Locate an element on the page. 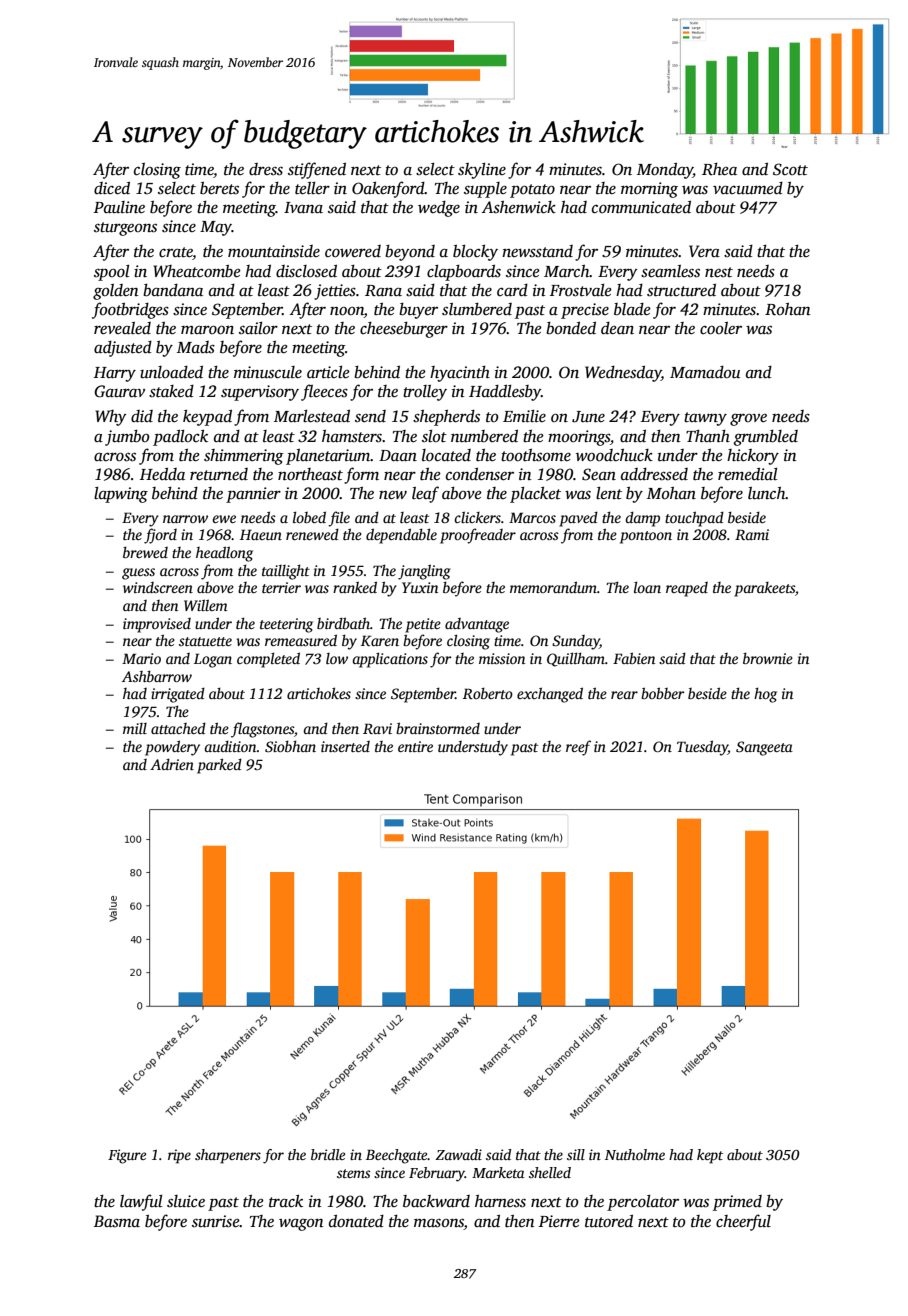  jangling is located at coordinates (424, 572).
